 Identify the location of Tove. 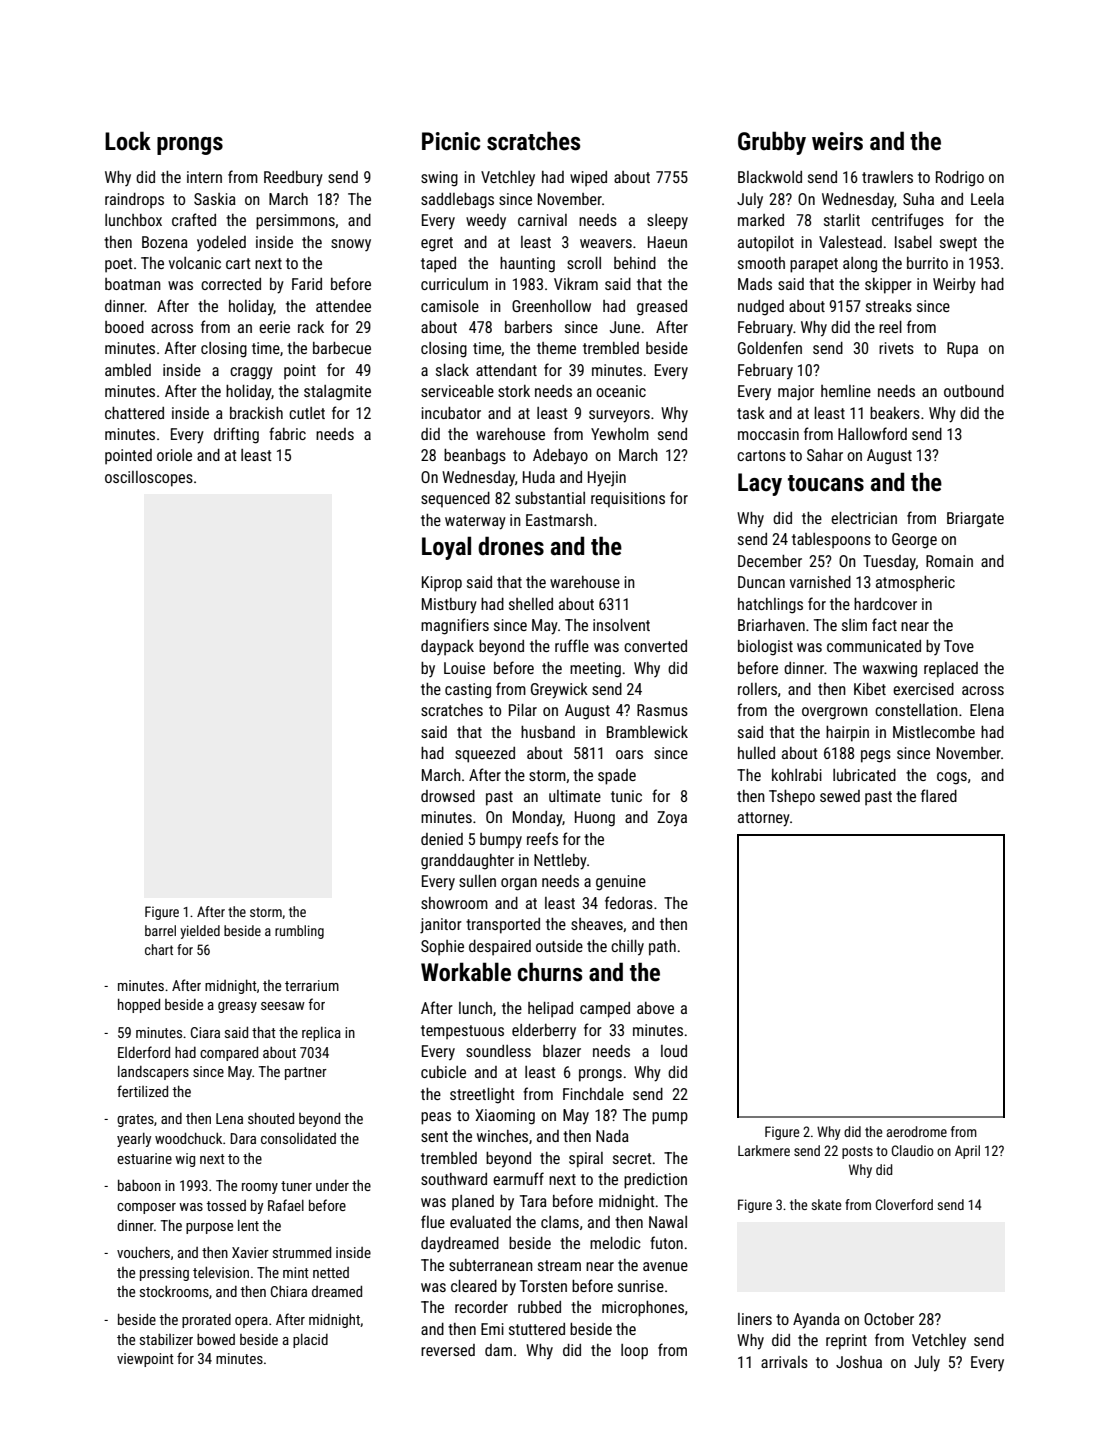
(959, 646).
